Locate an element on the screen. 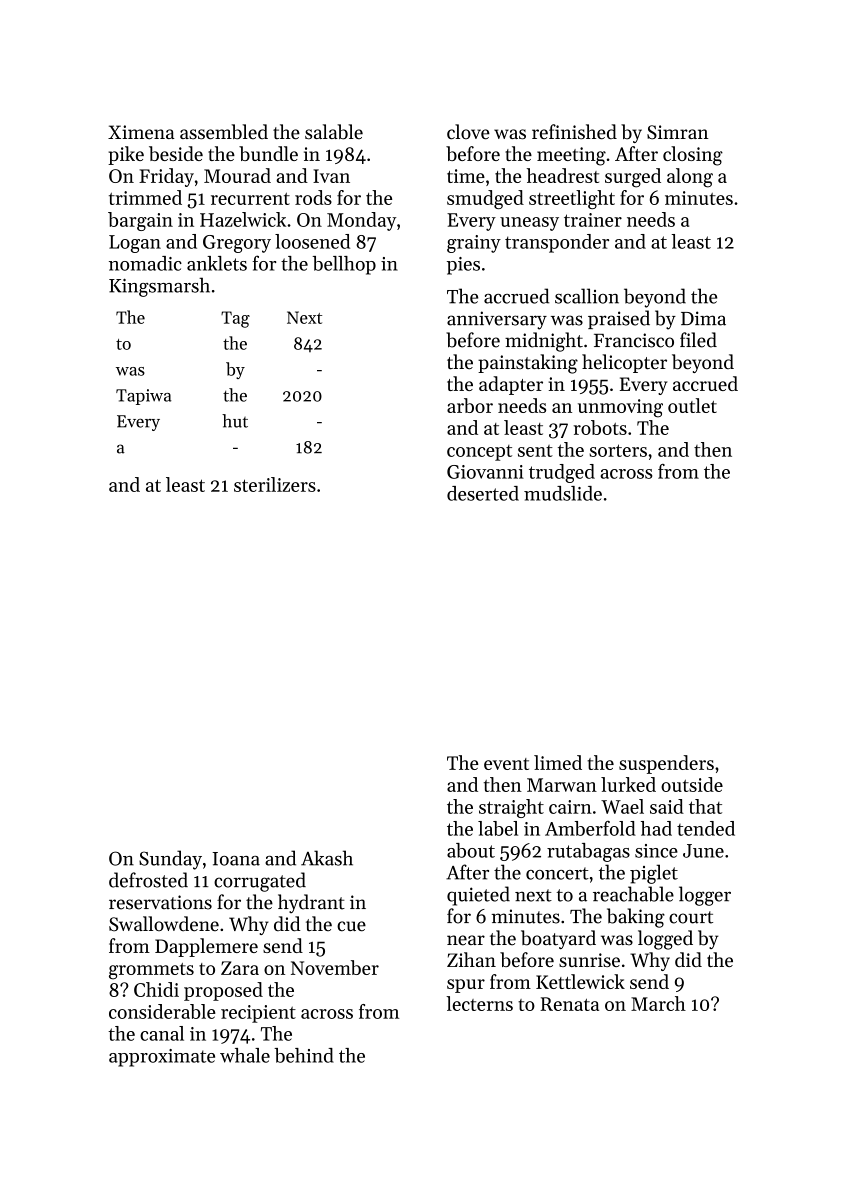 The image size is (848, 1204). clove is located at coordinates (468, 132).
